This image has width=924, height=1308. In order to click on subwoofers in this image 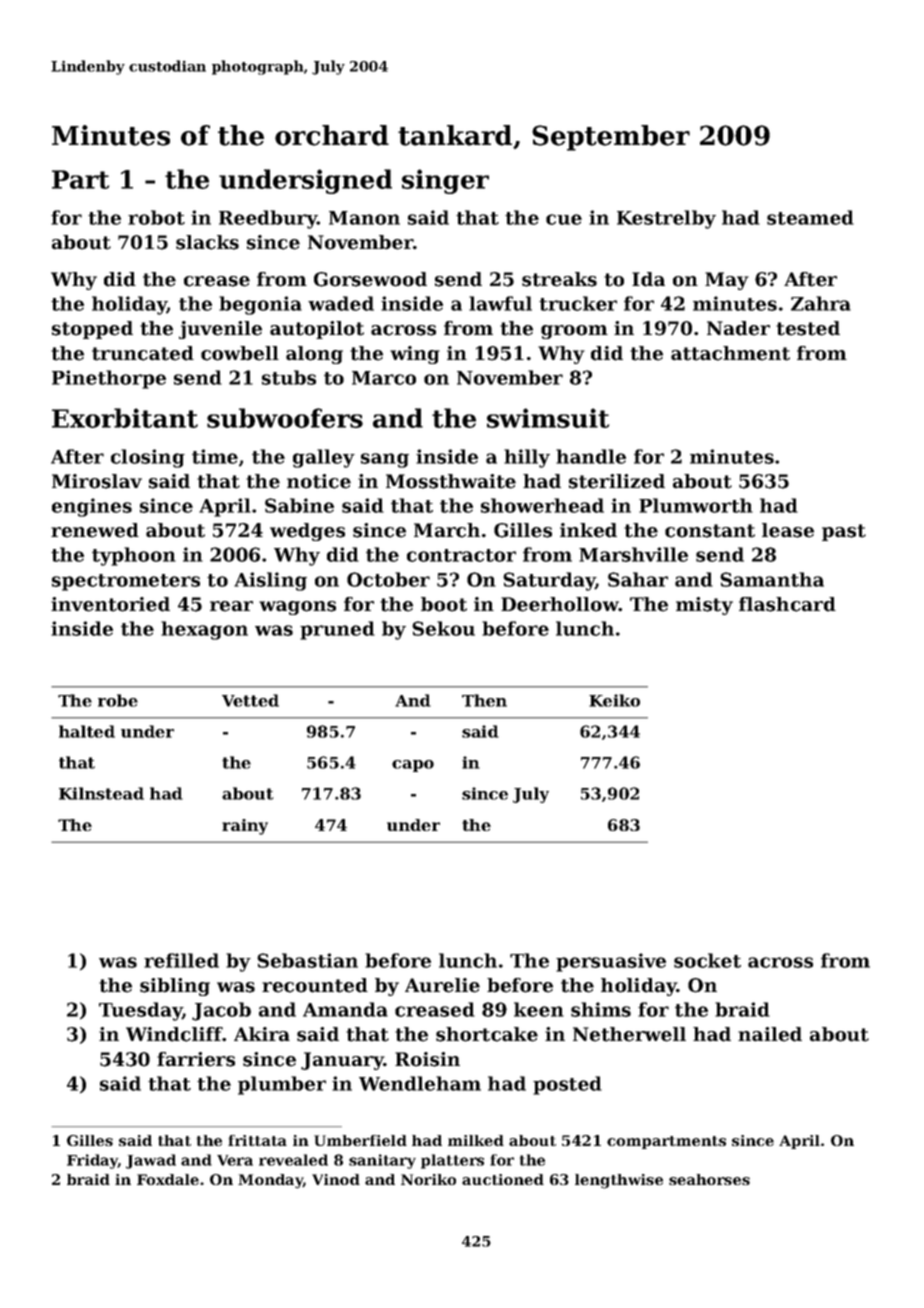, I will do `click(285, 418)`.
